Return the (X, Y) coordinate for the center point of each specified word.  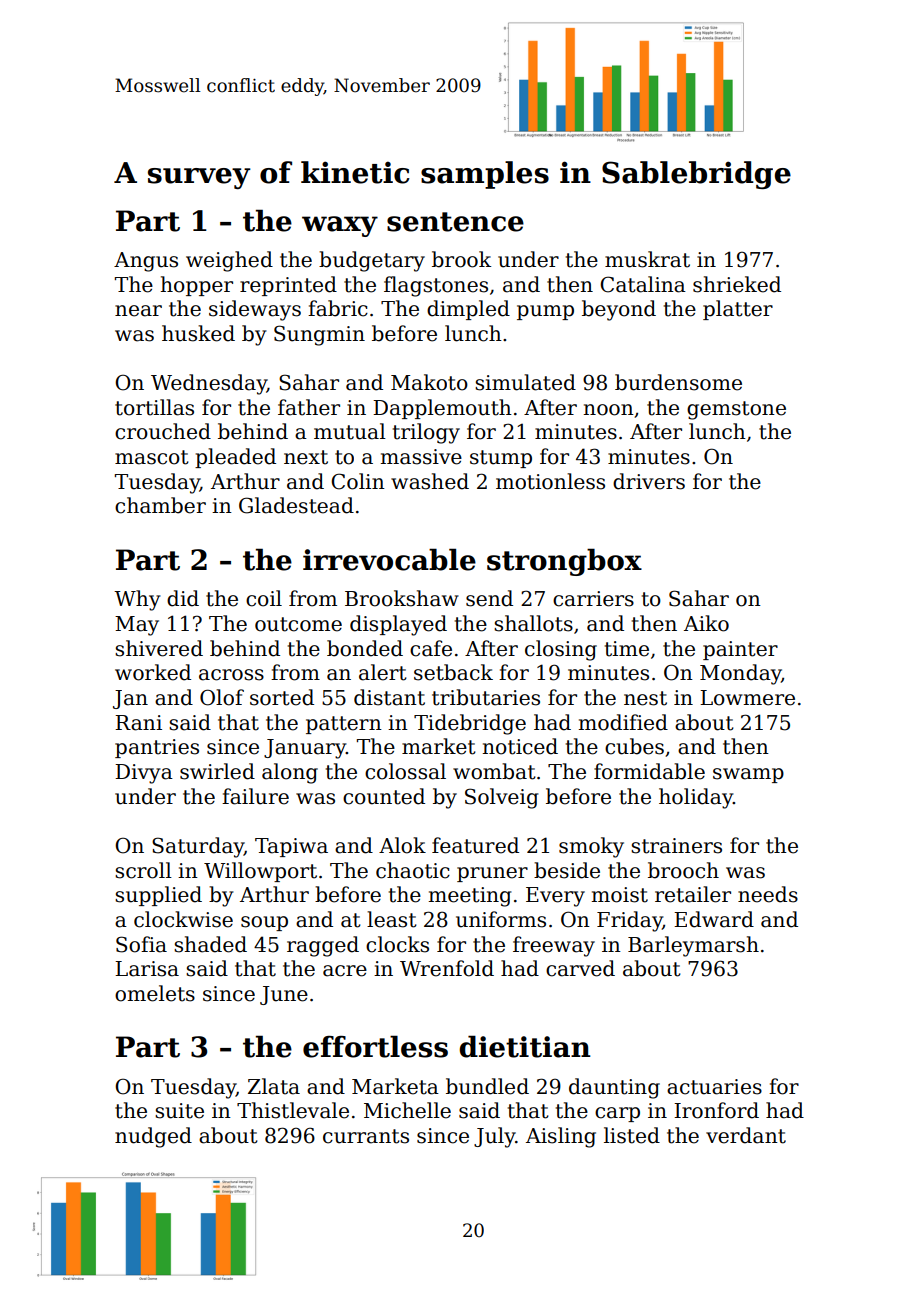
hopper (197, 286)
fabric (338, 308)
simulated (525, 382)
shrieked (737, 284)
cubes (634, 746)
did (183, 598)
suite (179, 1111)
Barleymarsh (693, 946)
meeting (470, 897)
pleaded (235, 458)
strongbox (564, 562)
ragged (323, 946)
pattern (344, 725)
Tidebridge (470, 724)
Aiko (706, 623)
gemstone (736, 410)
